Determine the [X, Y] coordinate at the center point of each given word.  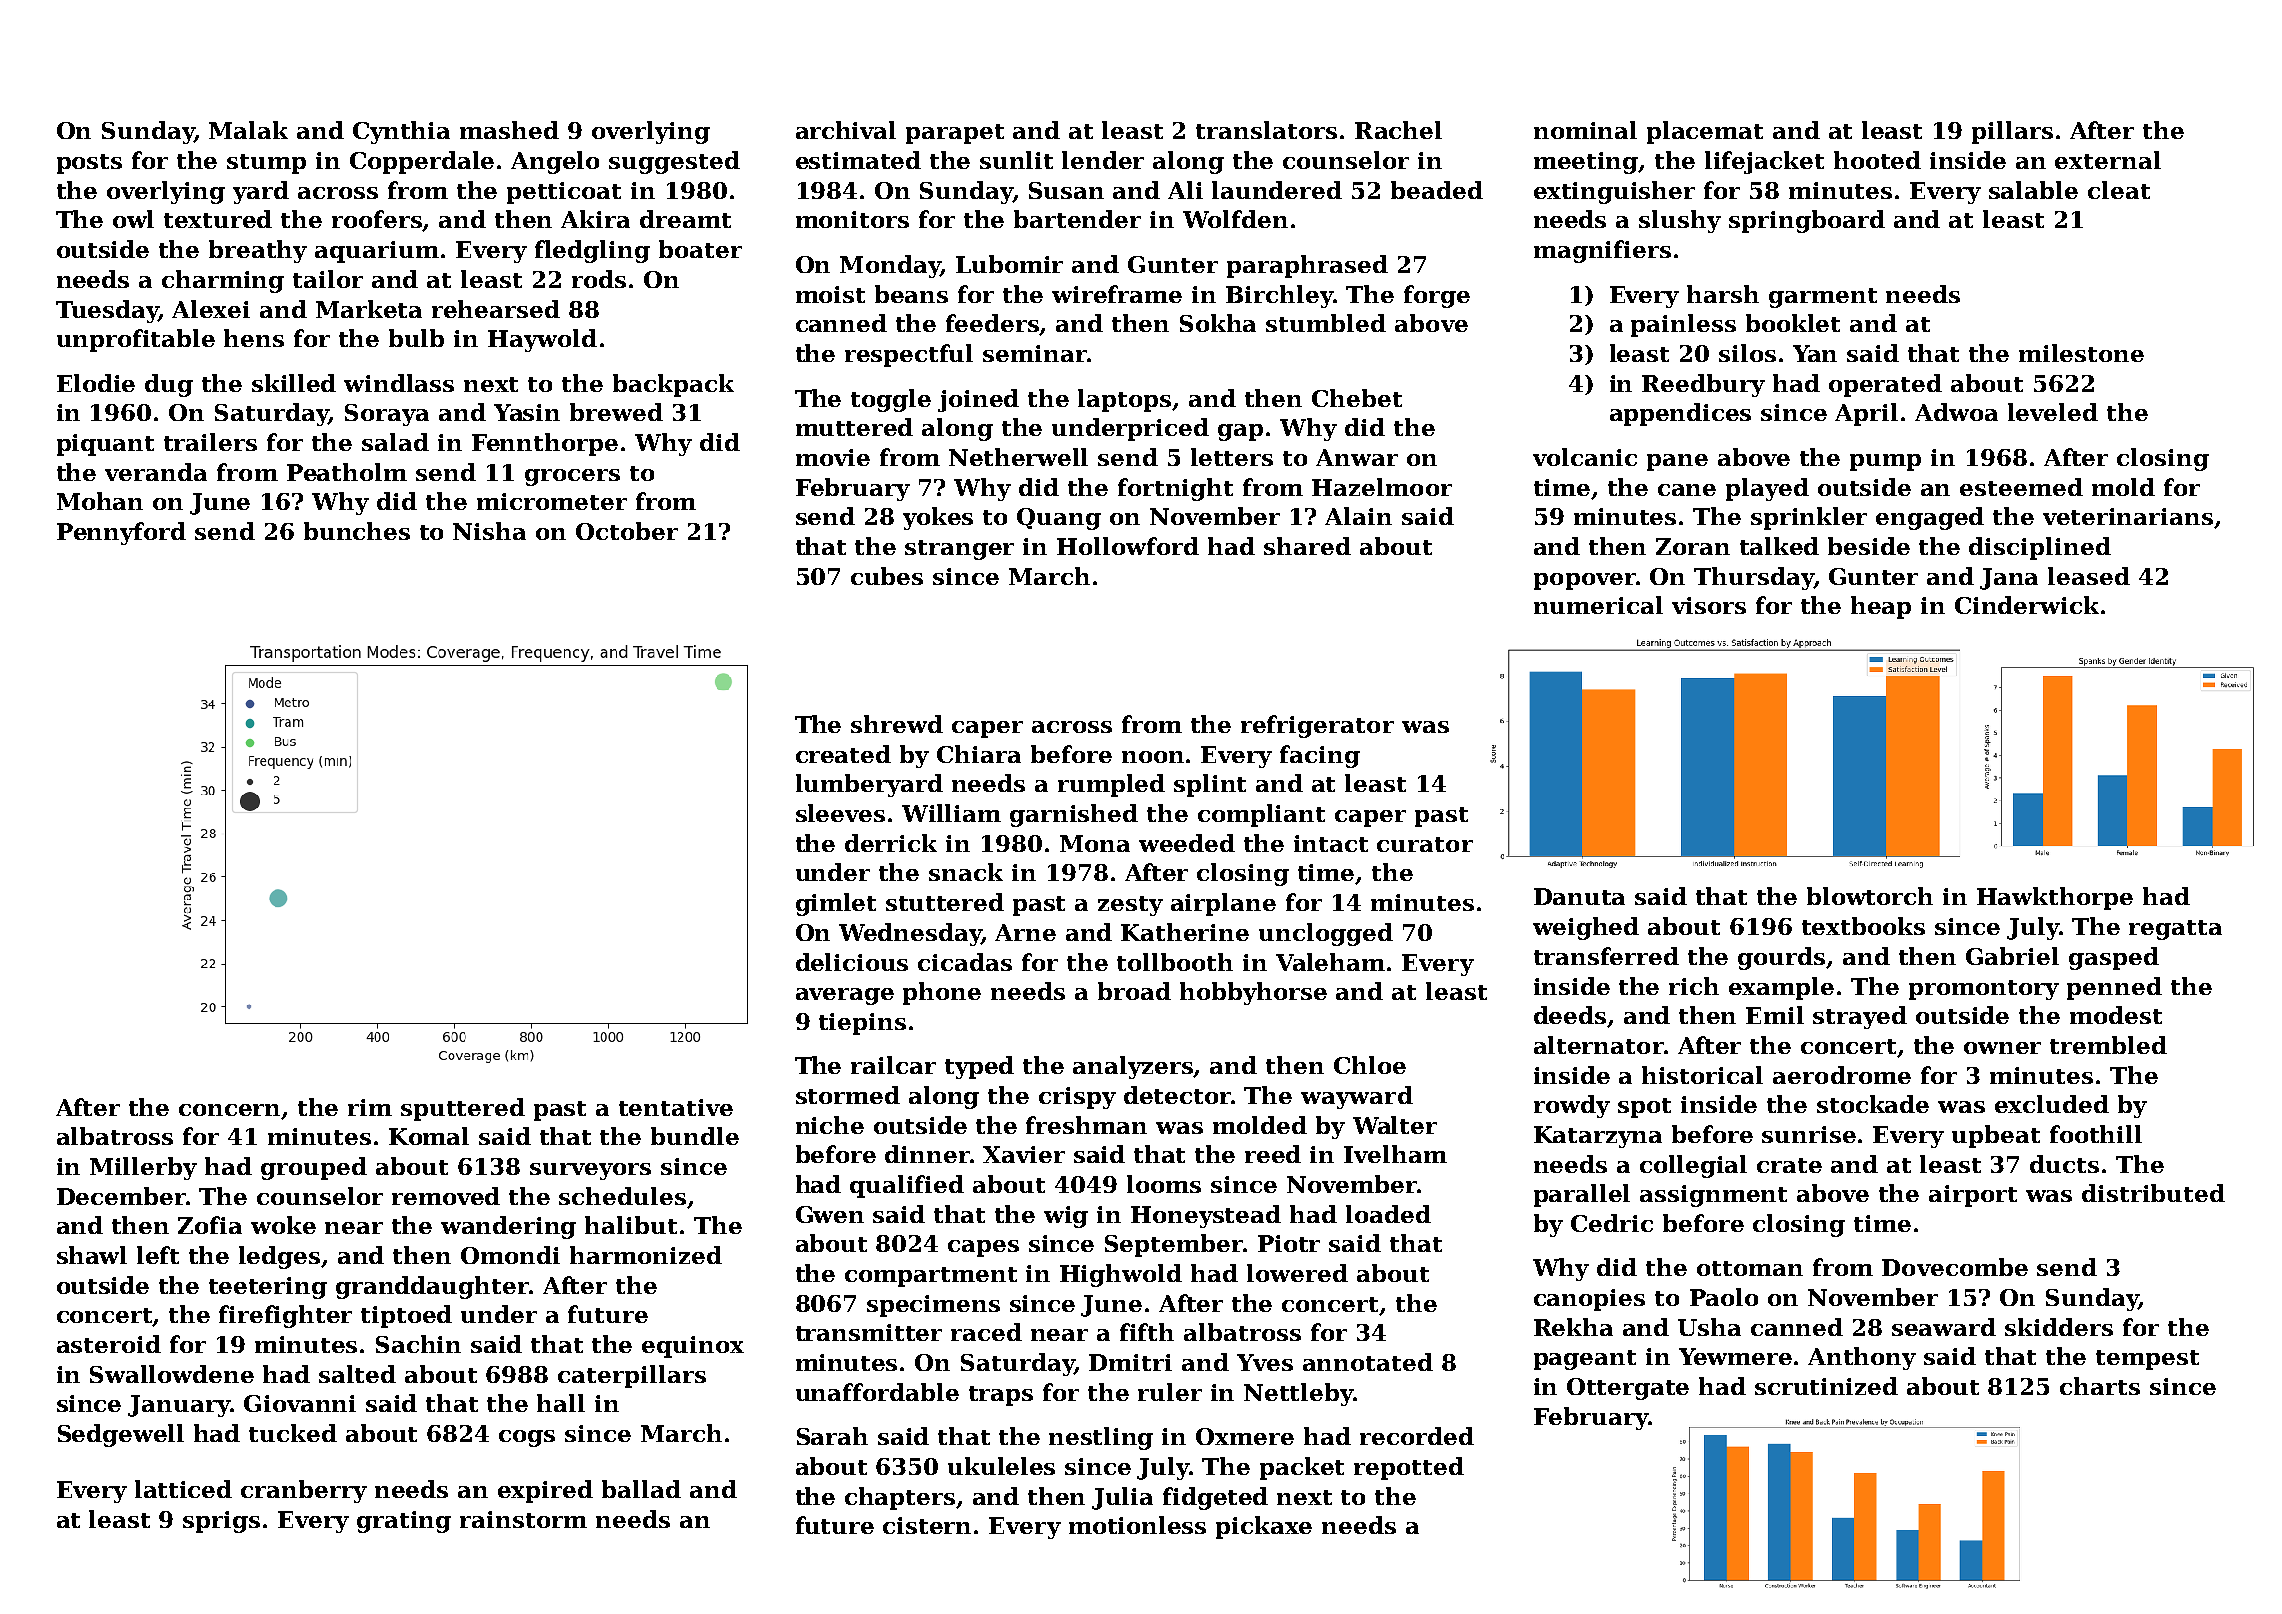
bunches [357, 531]
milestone [2081, 353]
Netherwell [1018, 457]
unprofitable [136, 340]
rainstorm [523, 1519]
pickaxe [1264, 1527]
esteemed [2021, 487]
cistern [927, 1525]
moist [830, 294]
